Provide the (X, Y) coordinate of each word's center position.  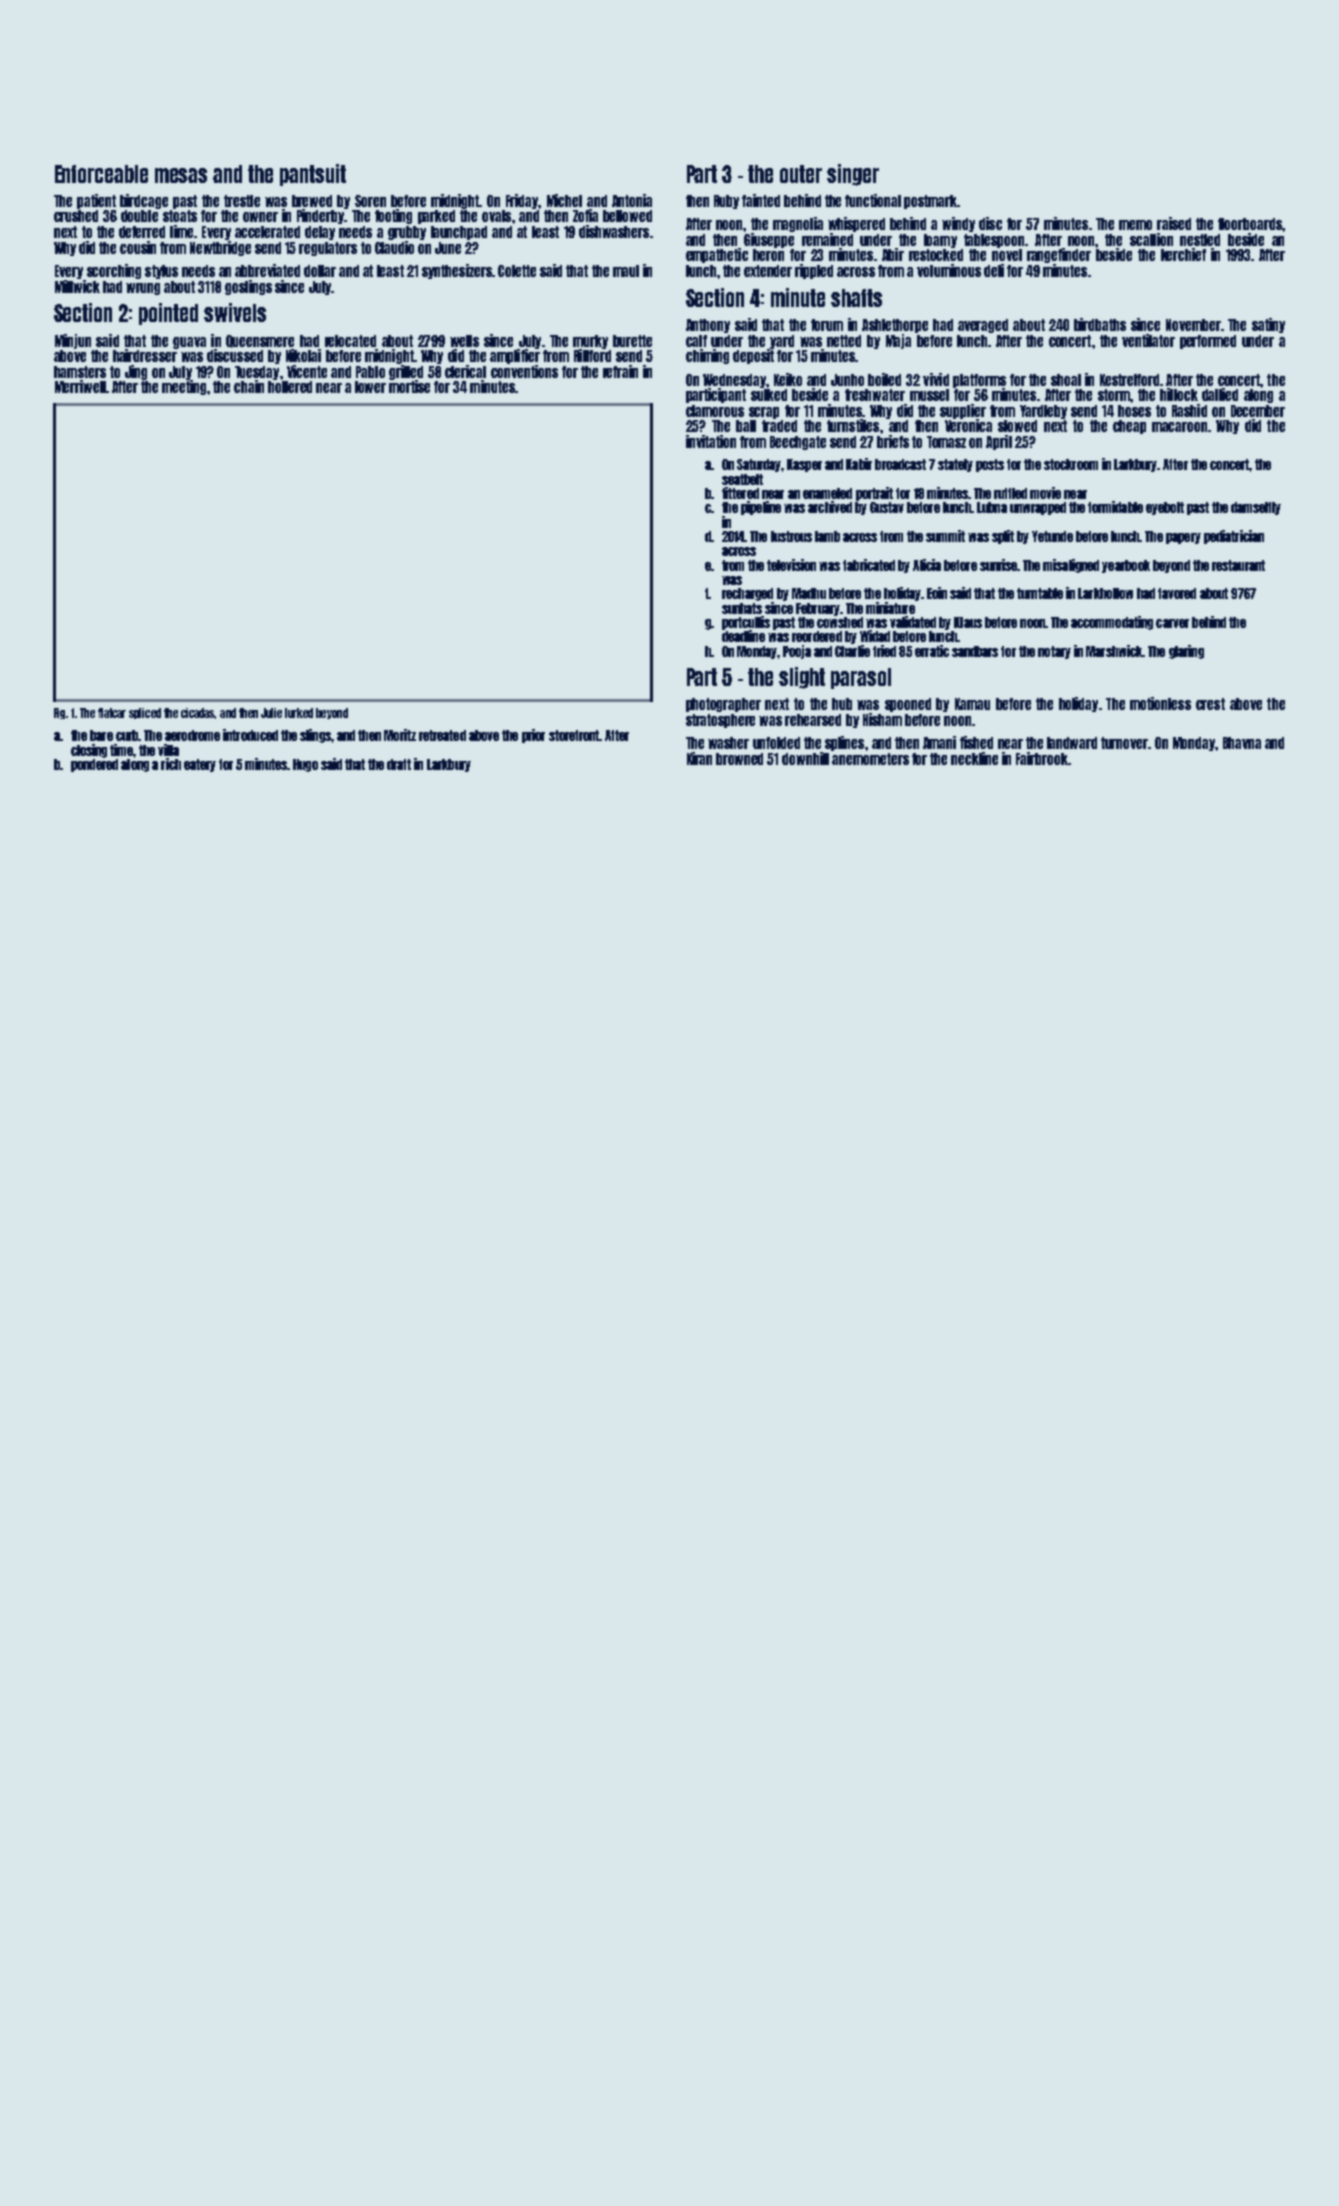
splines (844, 743)
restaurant (1238, 565)
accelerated (267, 232)
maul (626, 271)
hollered (290, 387)
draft (399, 764)
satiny (1268, 325)
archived (830, 507)
